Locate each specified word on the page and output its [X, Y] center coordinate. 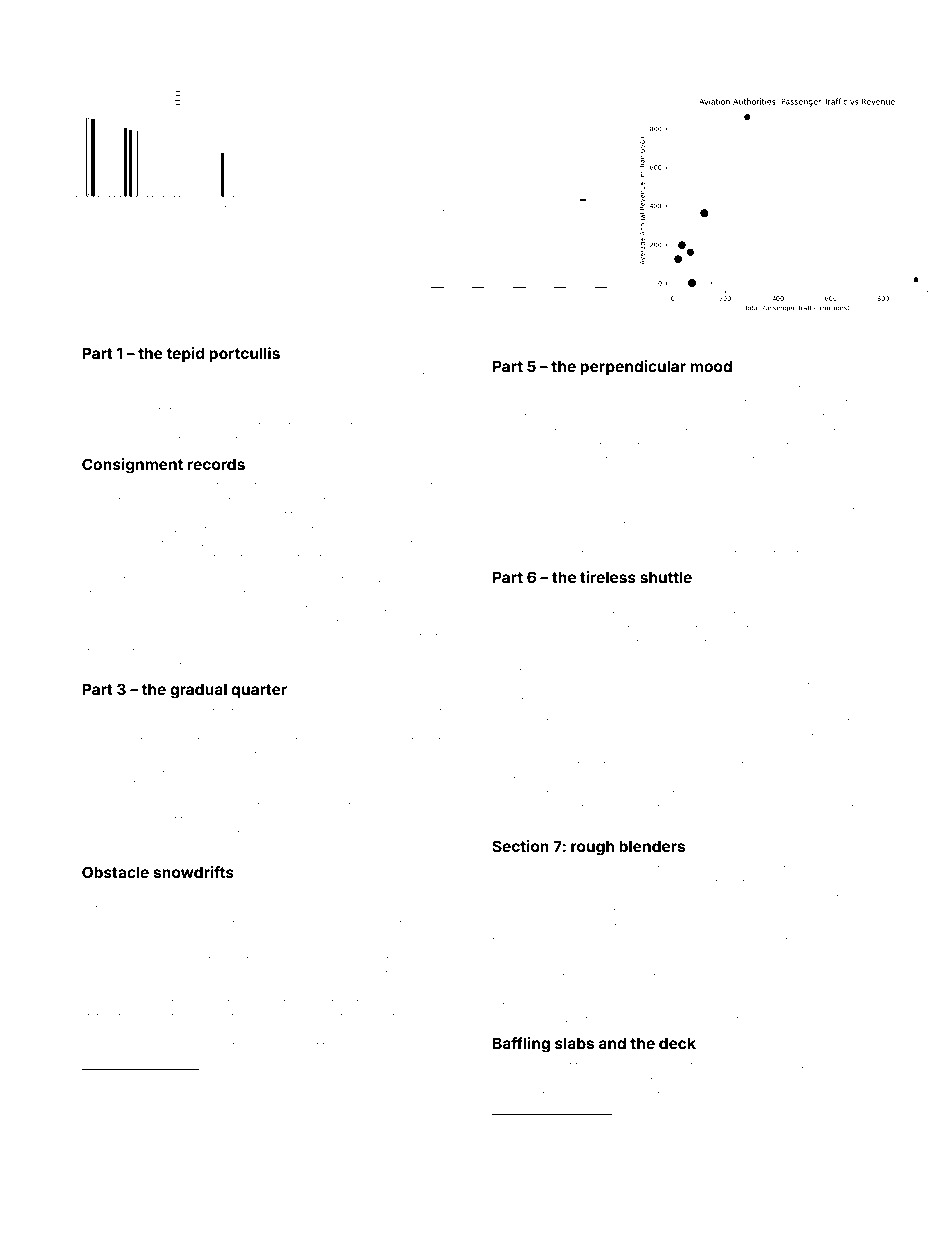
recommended [563, 460]
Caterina [817, 474]
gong [762, 674]
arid [190, 974]
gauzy [508, 645]
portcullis [244, 354]
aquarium [190, 516]
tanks [776, 883]
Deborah [353, 375]
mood [711, 366]
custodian [276, 712]
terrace [592, 898]
